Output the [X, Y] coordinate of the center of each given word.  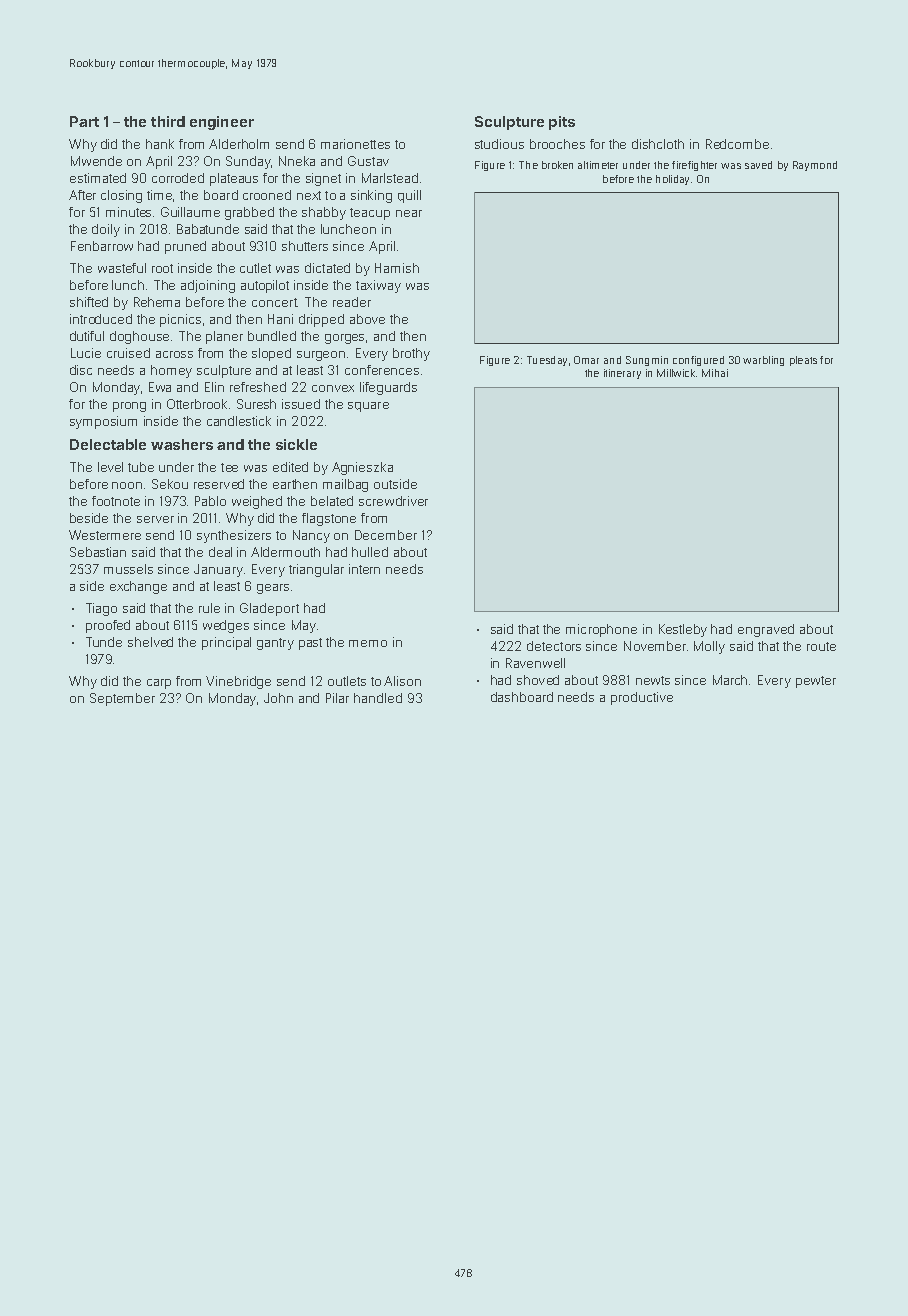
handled [378, 698]
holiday [672, 180]
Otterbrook [197, 404]
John [278, 698]
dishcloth [658, 144]
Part [84, 121]
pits [562, 123]
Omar [586, 360]
